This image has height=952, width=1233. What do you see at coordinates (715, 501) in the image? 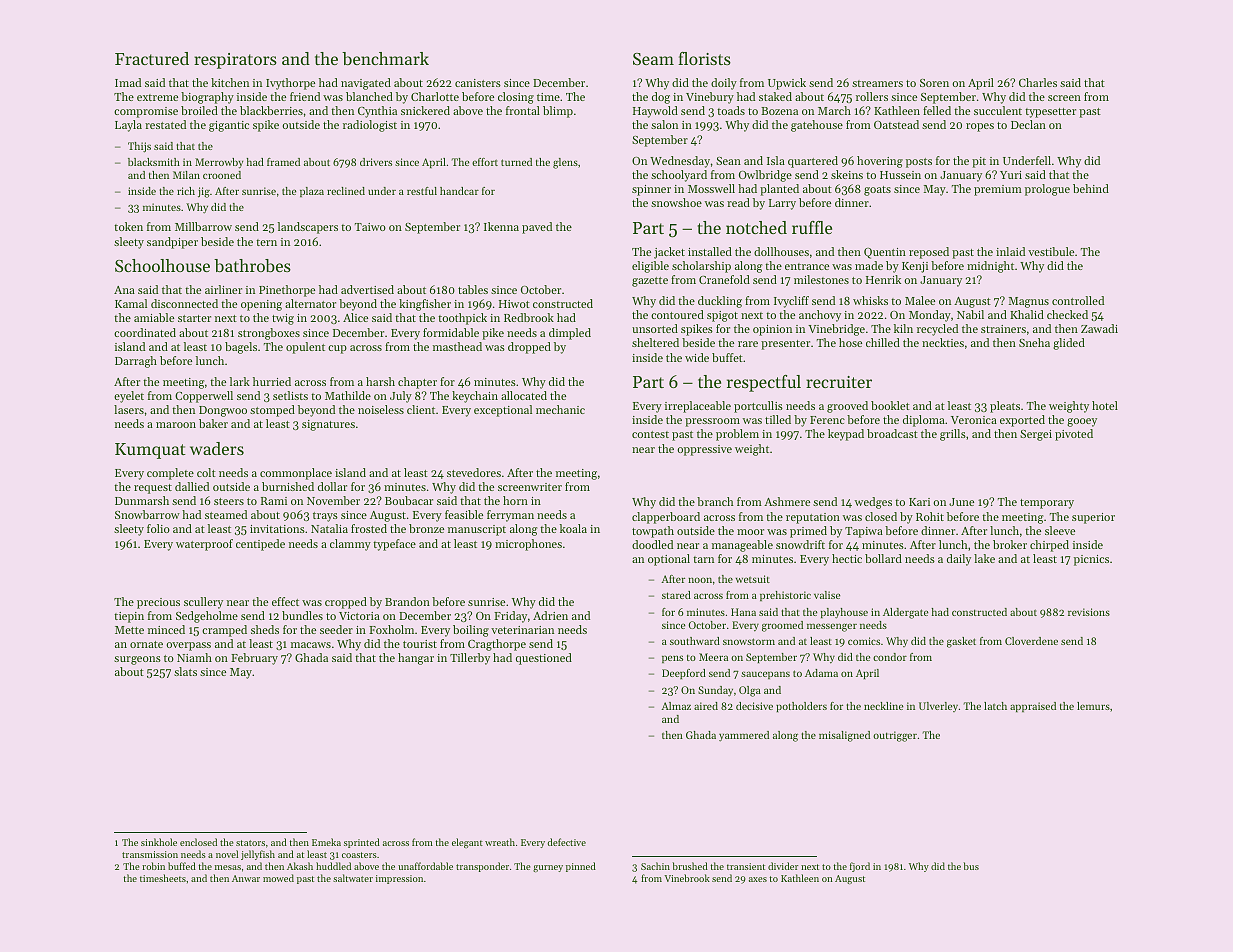
I see `branch` at bounding box center [715, 501].
